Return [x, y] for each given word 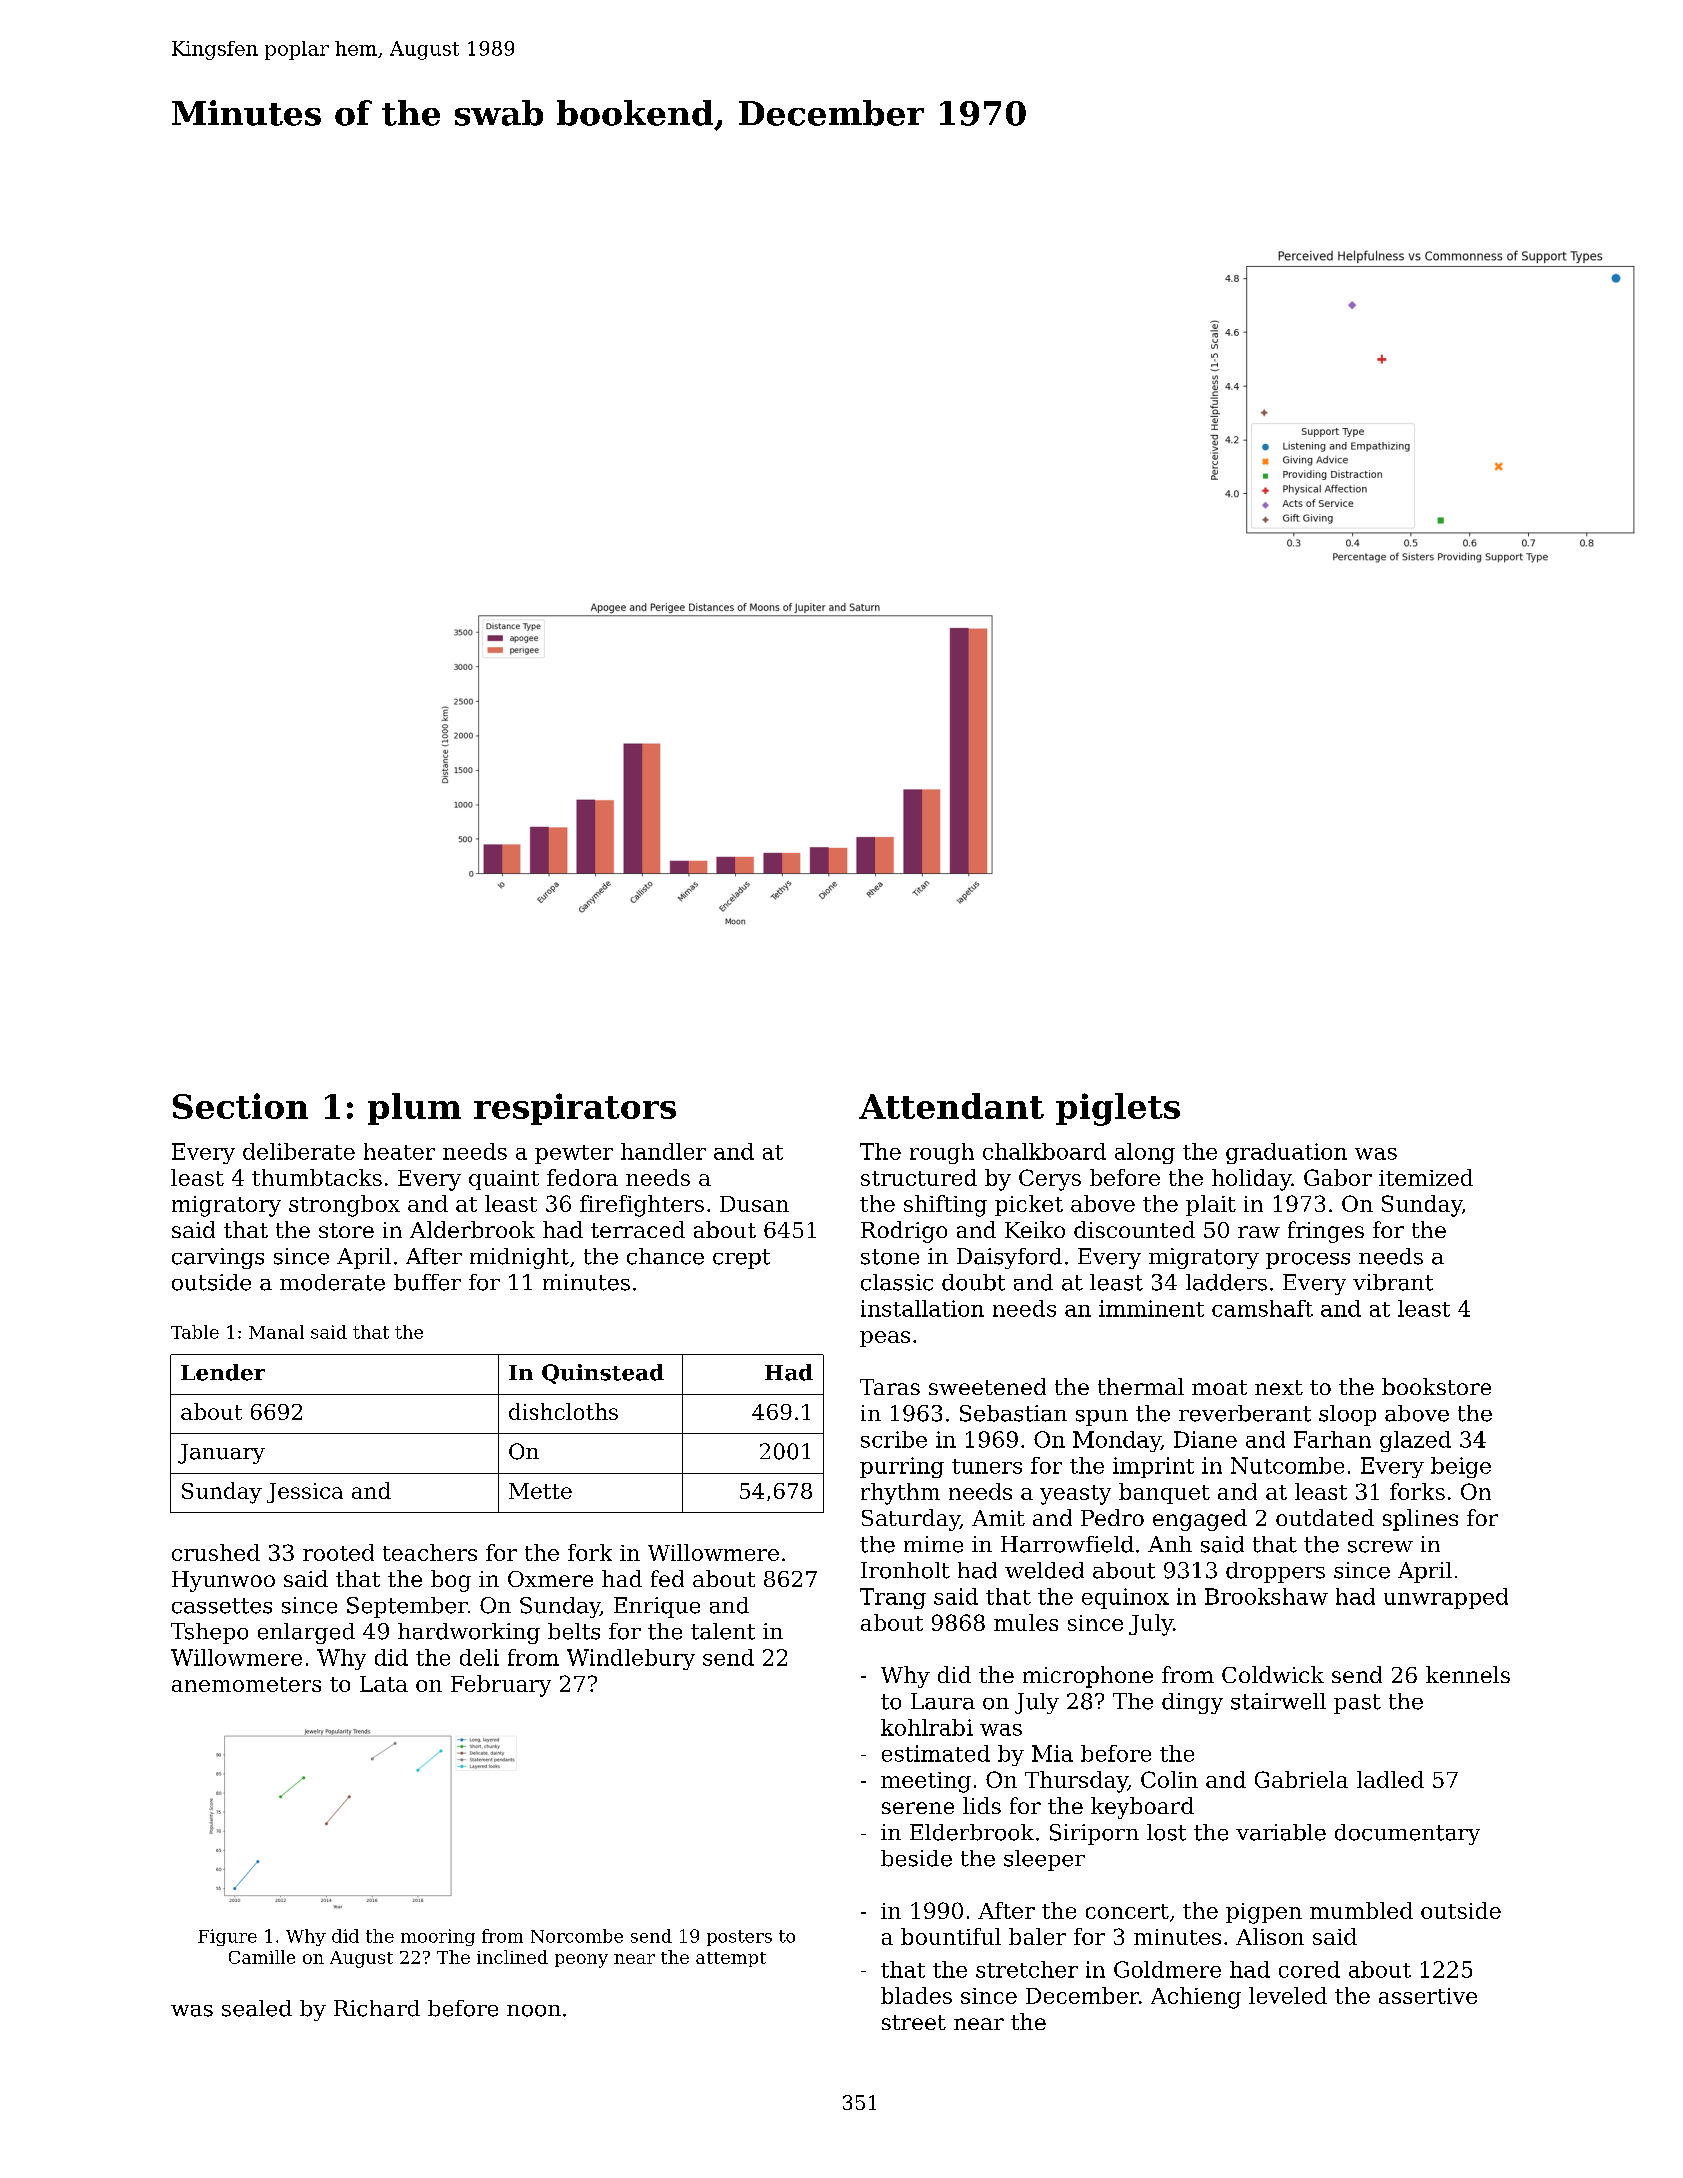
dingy [1192, 1703]
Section [240, 1106]
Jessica [305, 1493]
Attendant [951, 1106]
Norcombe [577, 1936]
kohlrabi [927, 1727]
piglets [1118, 1109]
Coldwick [1273, 1674]
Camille [262, 1957]
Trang [893, 1598]
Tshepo [209, 1633]
